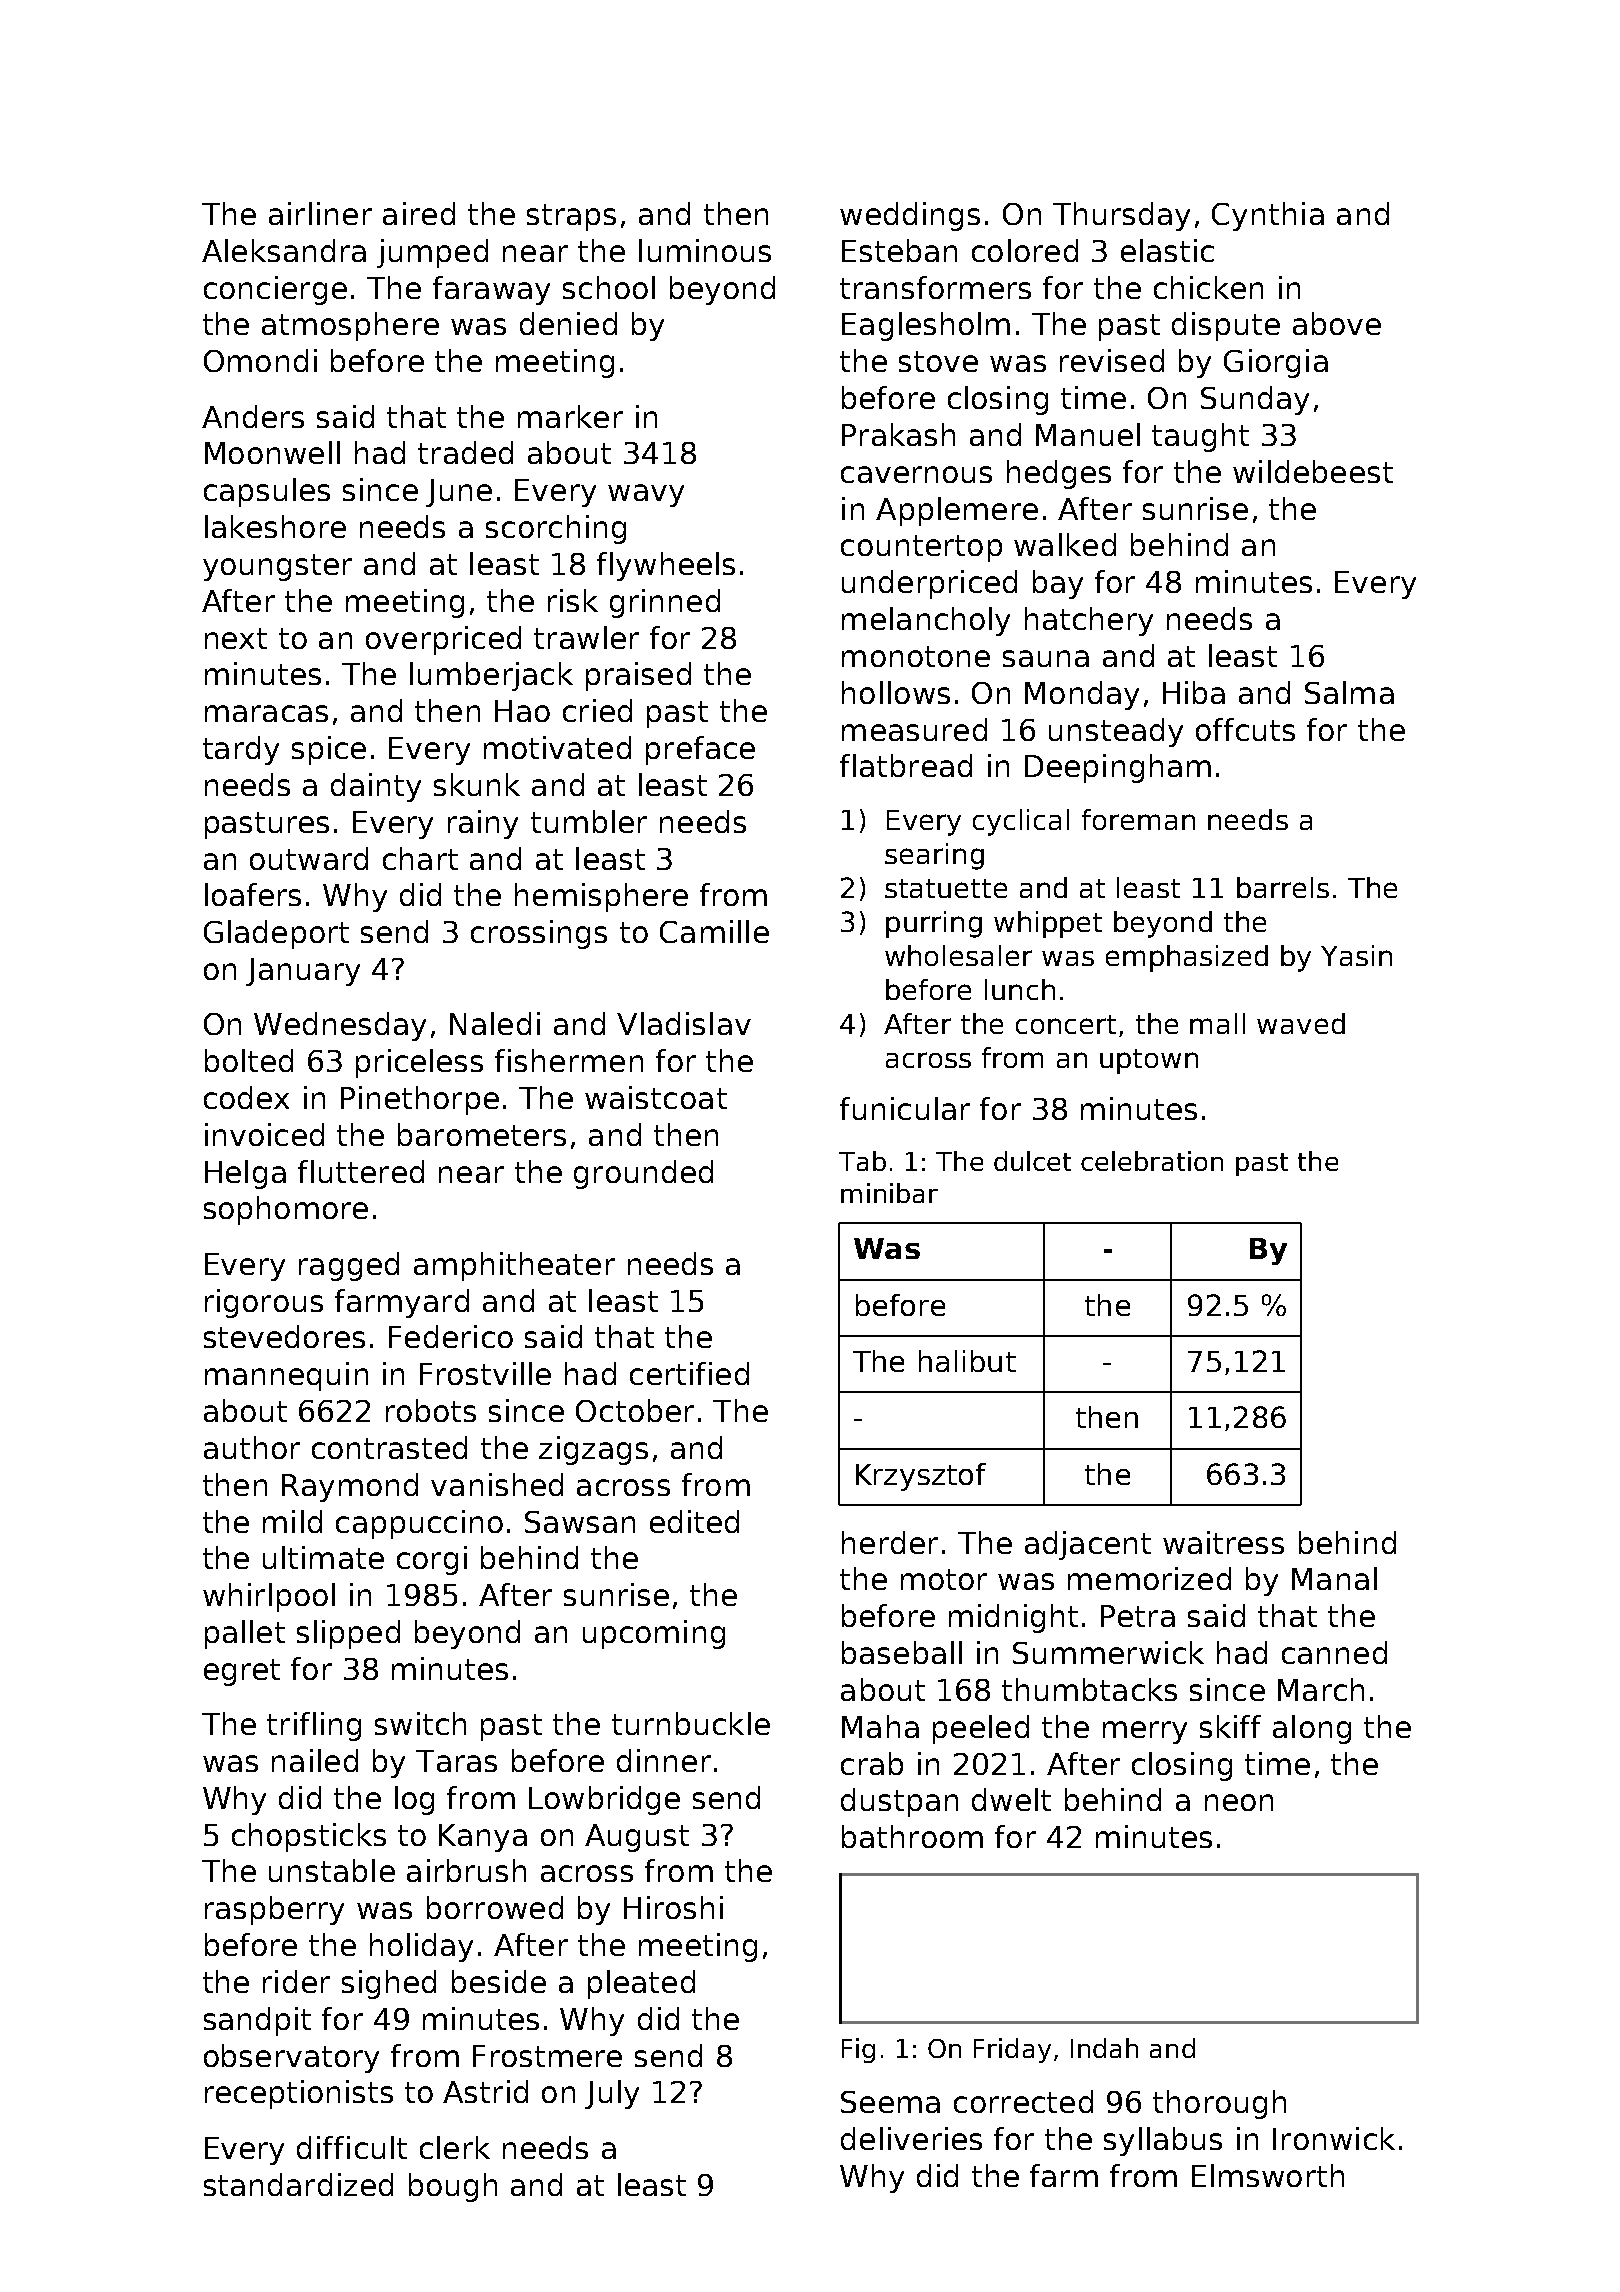  Describe the element at coordinates (705, 250) in the document. I see `luminous` at that location.
